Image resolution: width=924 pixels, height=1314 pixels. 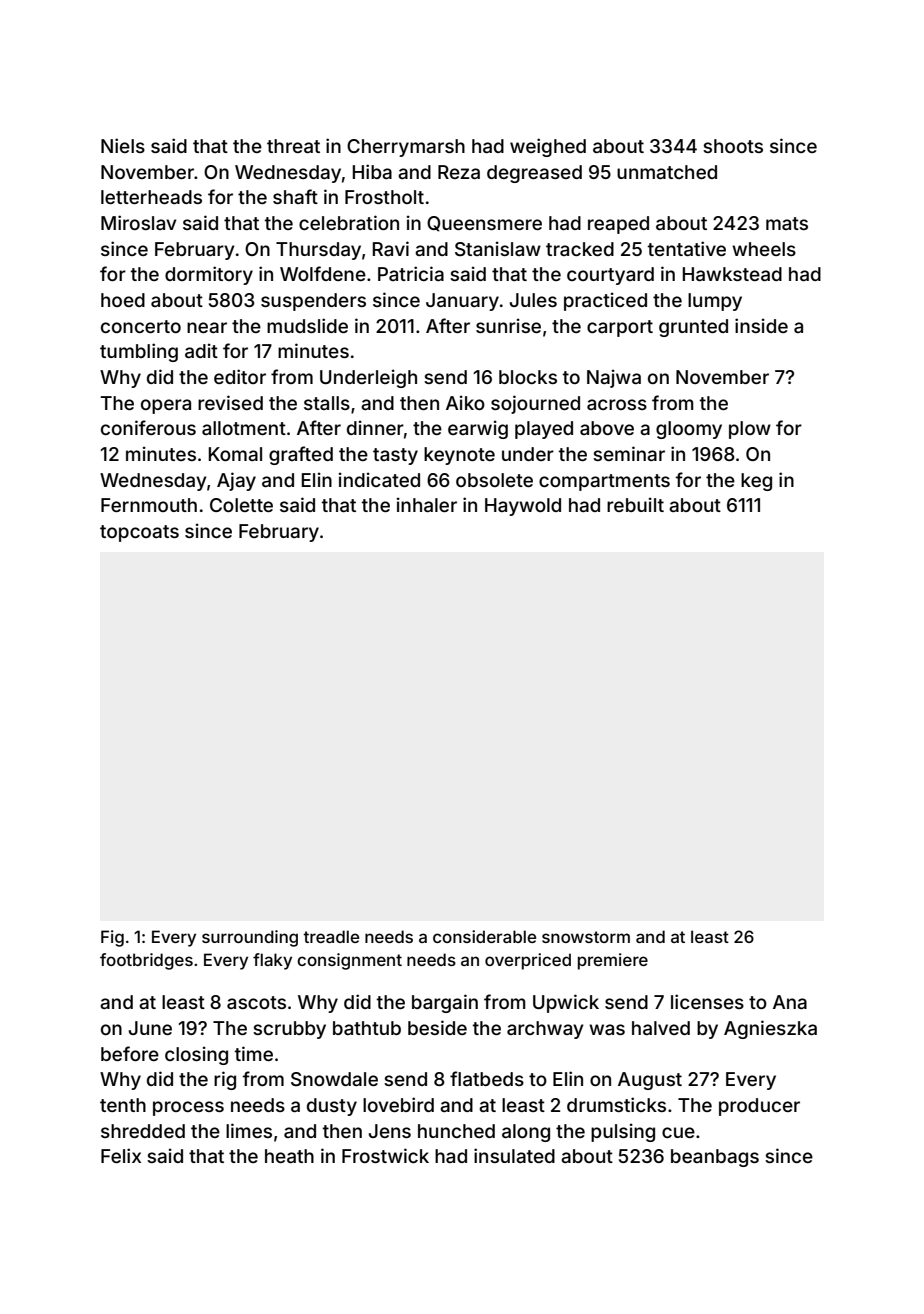 What do you see at coordinates (787, 223) in the screenshot?
I see `mats` at bounding box center [787, 223].
